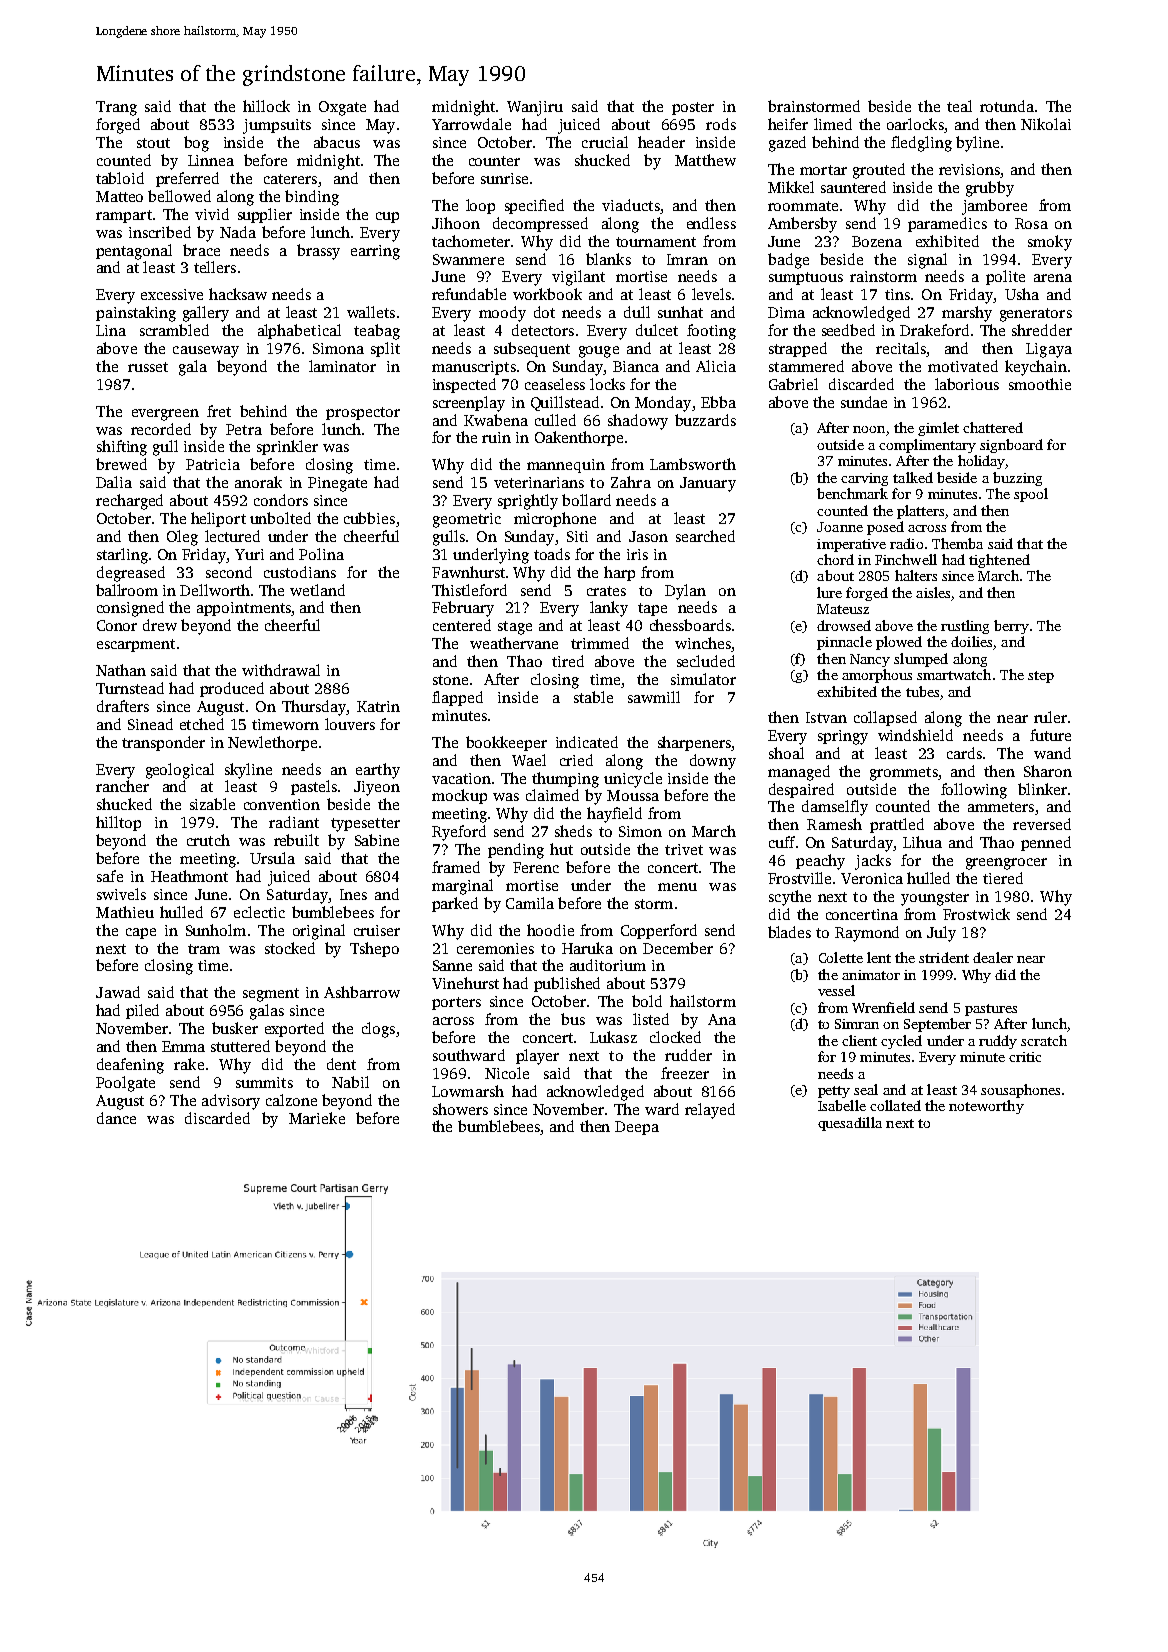 This screenshot has height=1652, width=1168. Describe the element at coordinates (161, 429) in the screenshot. I see `recorded` at that location.
